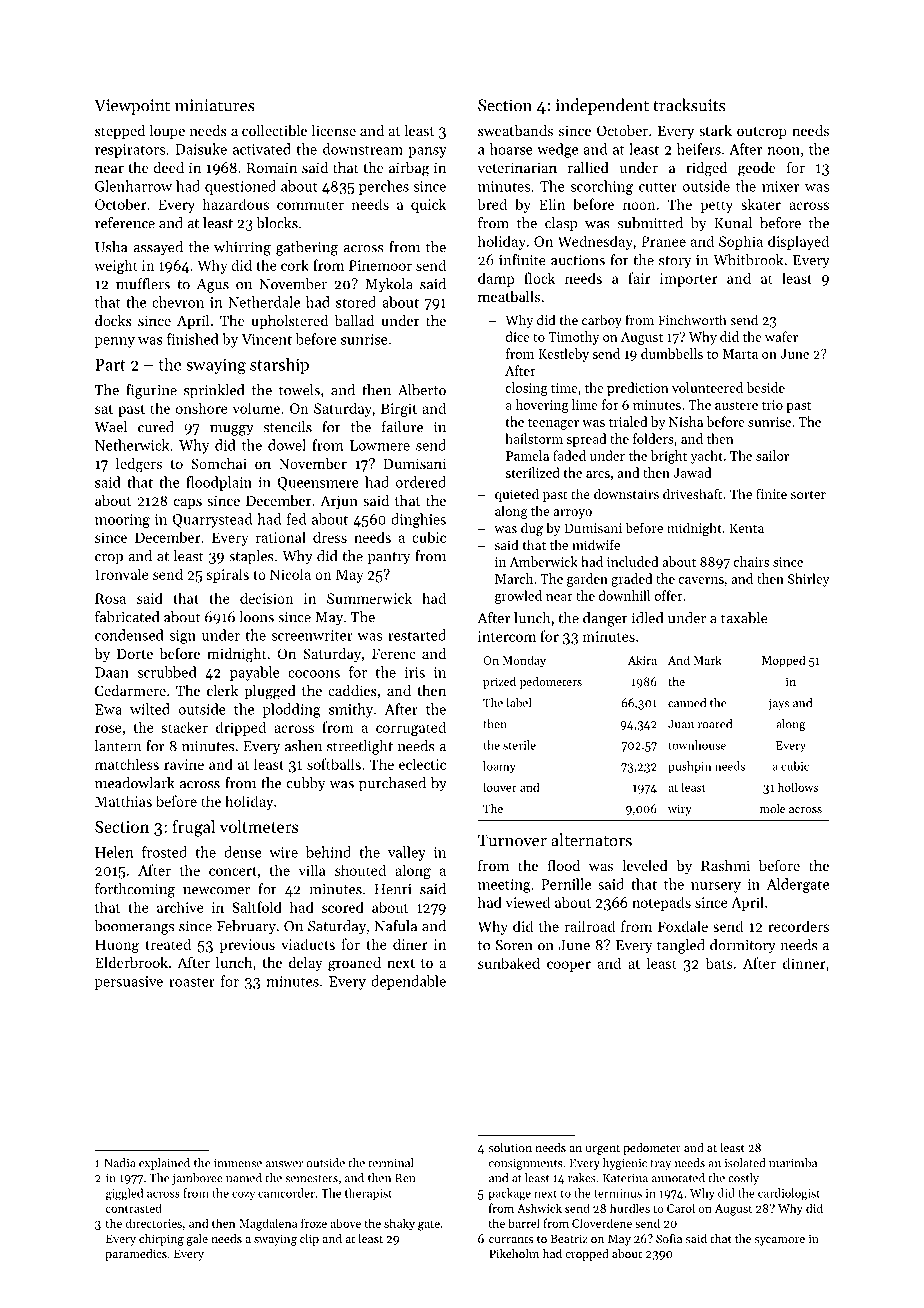 The height and width of the image is (1308, 924). What do you see at coordinates (514, 1253) in the image?
I see `Pikeholm` at bounding box center [514, 1253].
